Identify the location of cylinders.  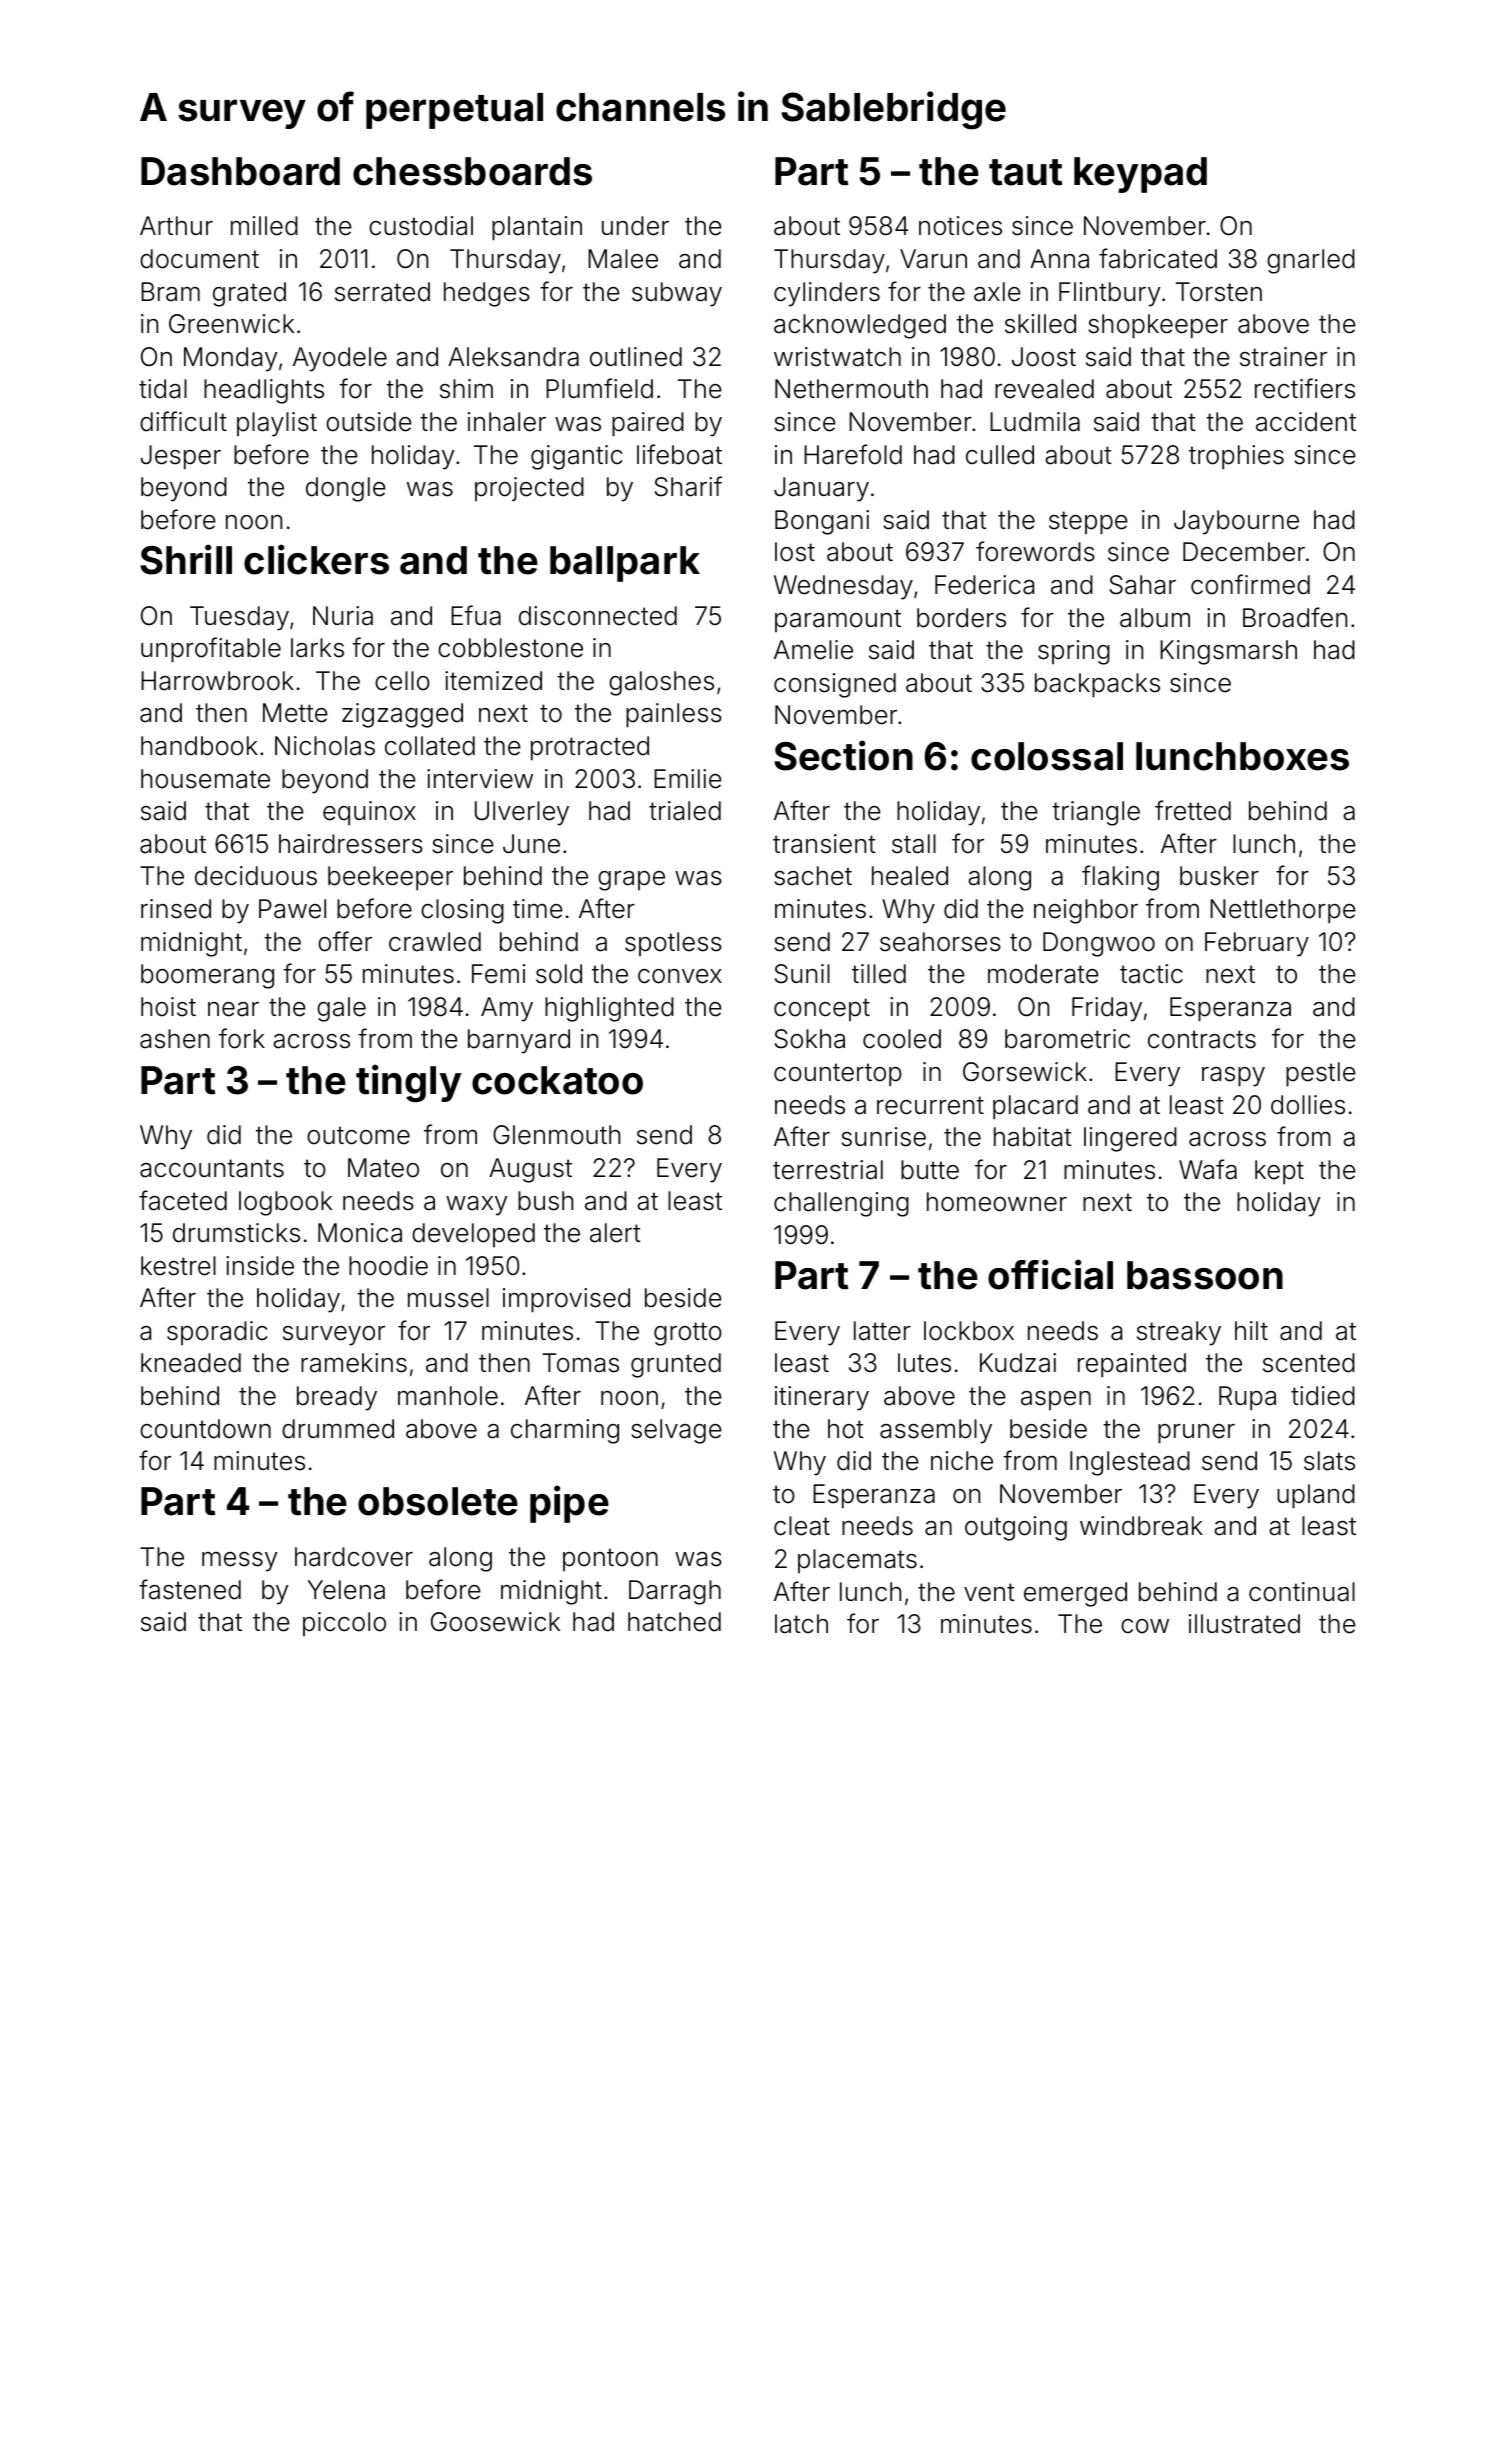
(827, 294).
